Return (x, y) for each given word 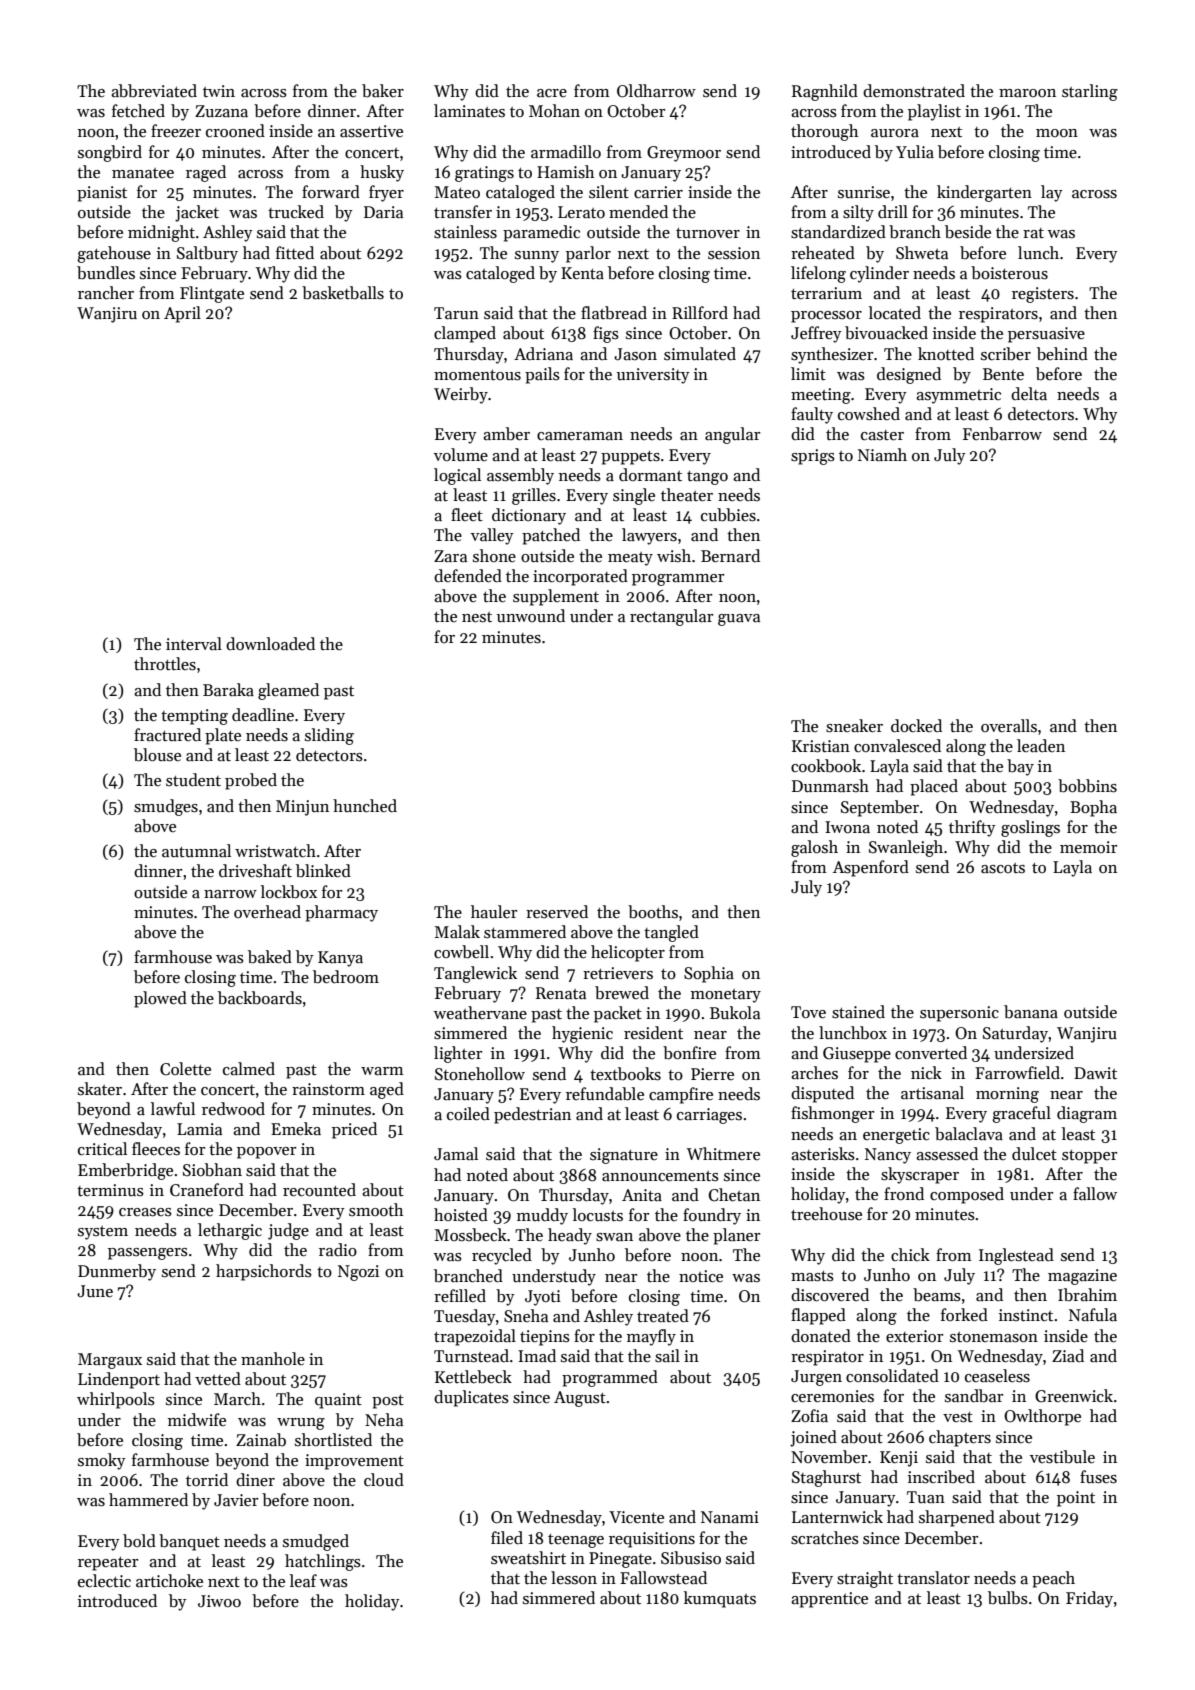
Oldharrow (656, 91)
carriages (709, 1116)
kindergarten (984, 193)
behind (1062, 354)
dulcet (1034, 1154)
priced (354, 1130)
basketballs (343, 293)
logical (457, 476)
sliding (329, 736)
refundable (605, 1094)
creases (145, 1212)
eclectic (104, 1581)
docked (916, 726)
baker (383, 91)
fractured (167, 735)
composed (967, 1195)
